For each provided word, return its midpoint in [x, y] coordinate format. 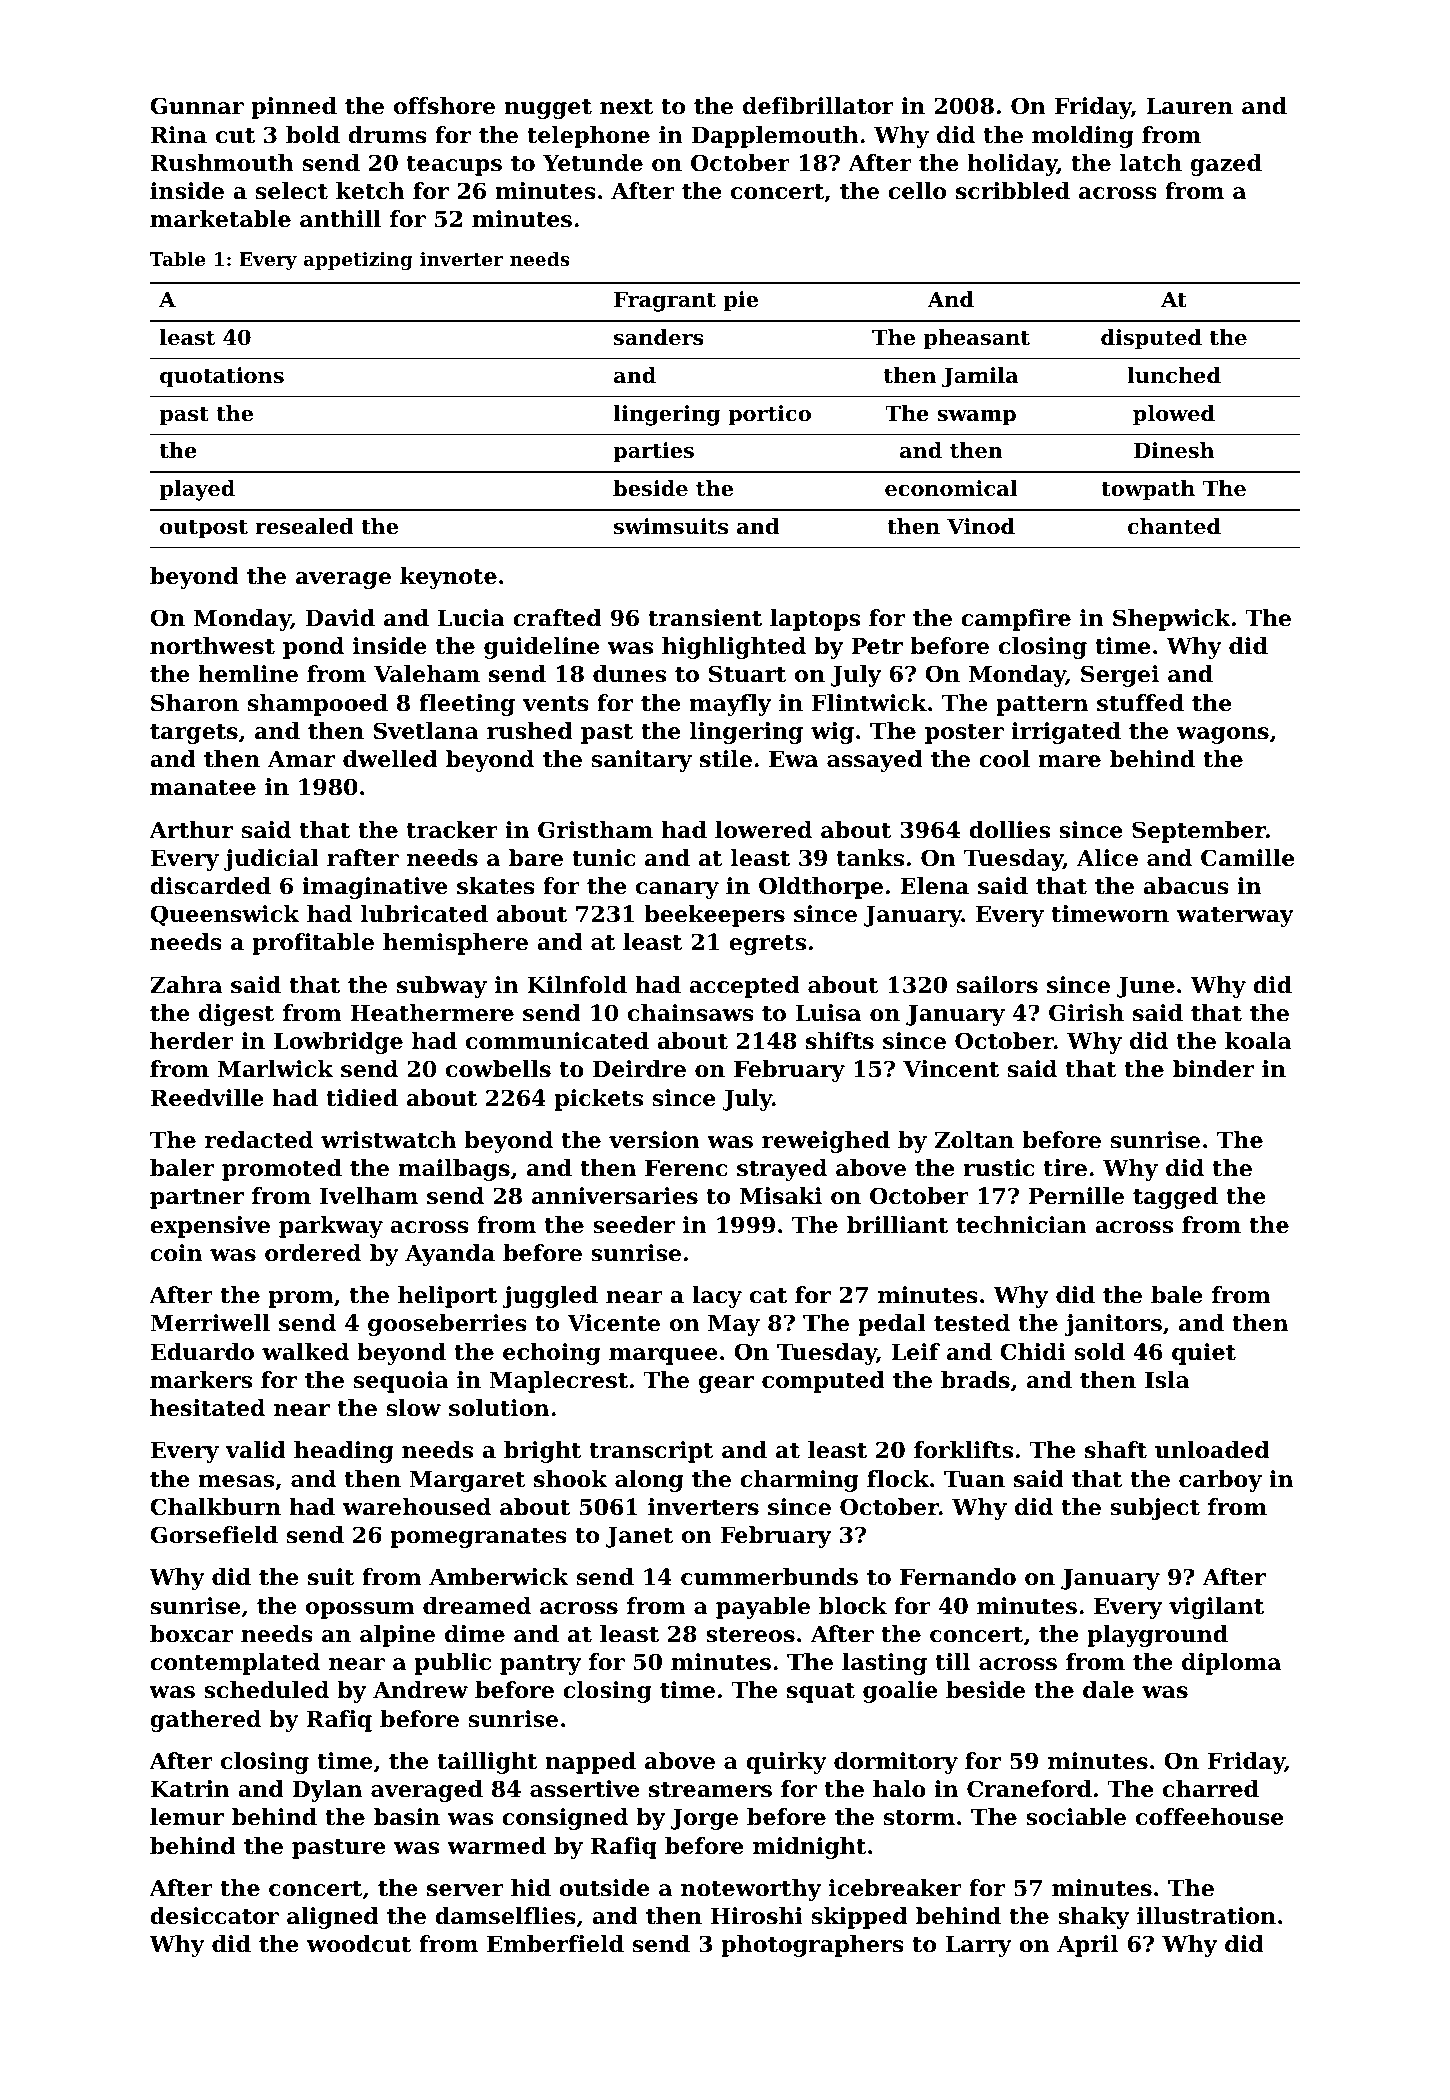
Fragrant [665, 302]
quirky [786, 1763]
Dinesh [1174, 450]
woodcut [359, 1944]
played [197, 490]
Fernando [958, 1577]
